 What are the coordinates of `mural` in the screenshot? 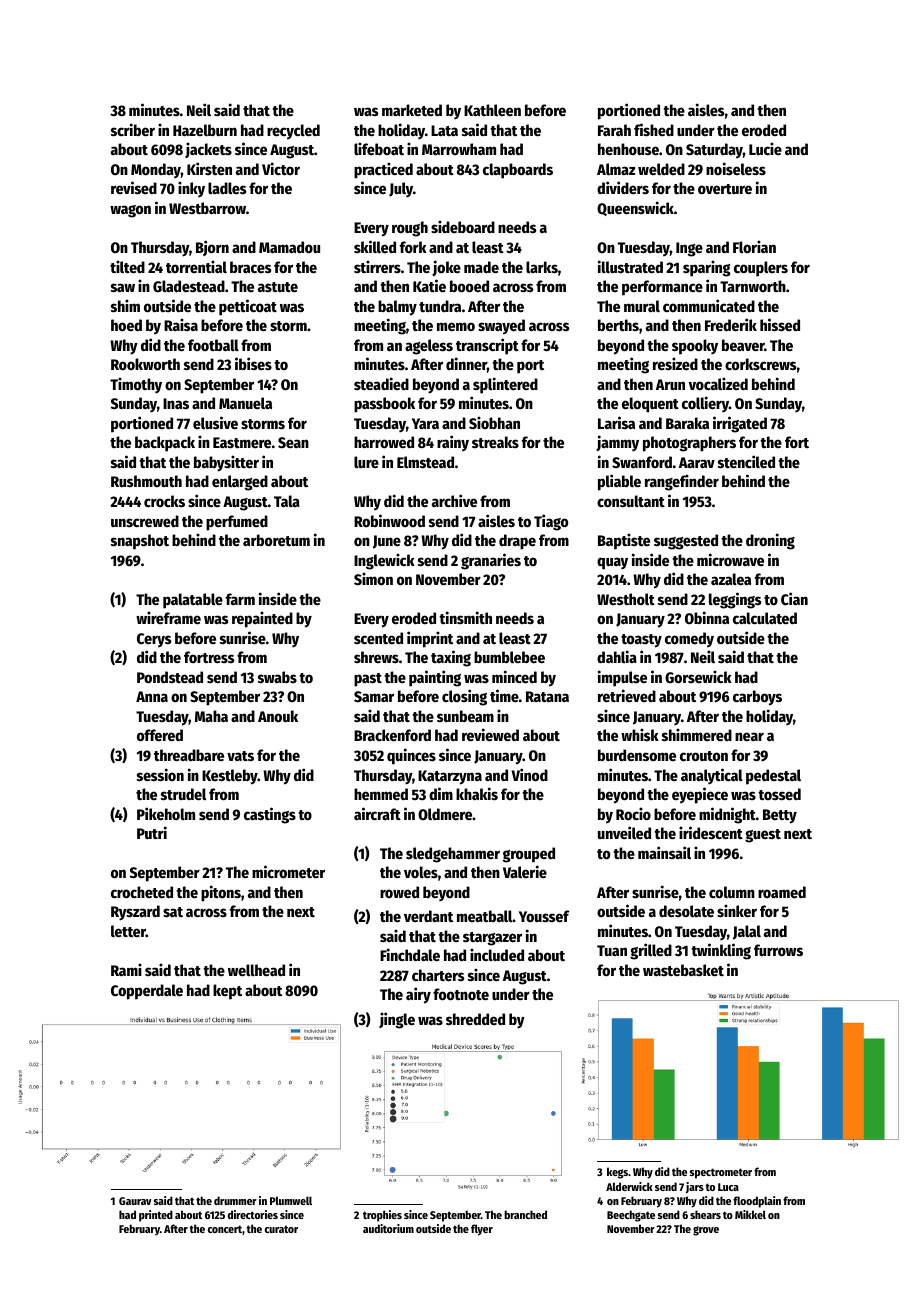 It's located at (642, 306).
